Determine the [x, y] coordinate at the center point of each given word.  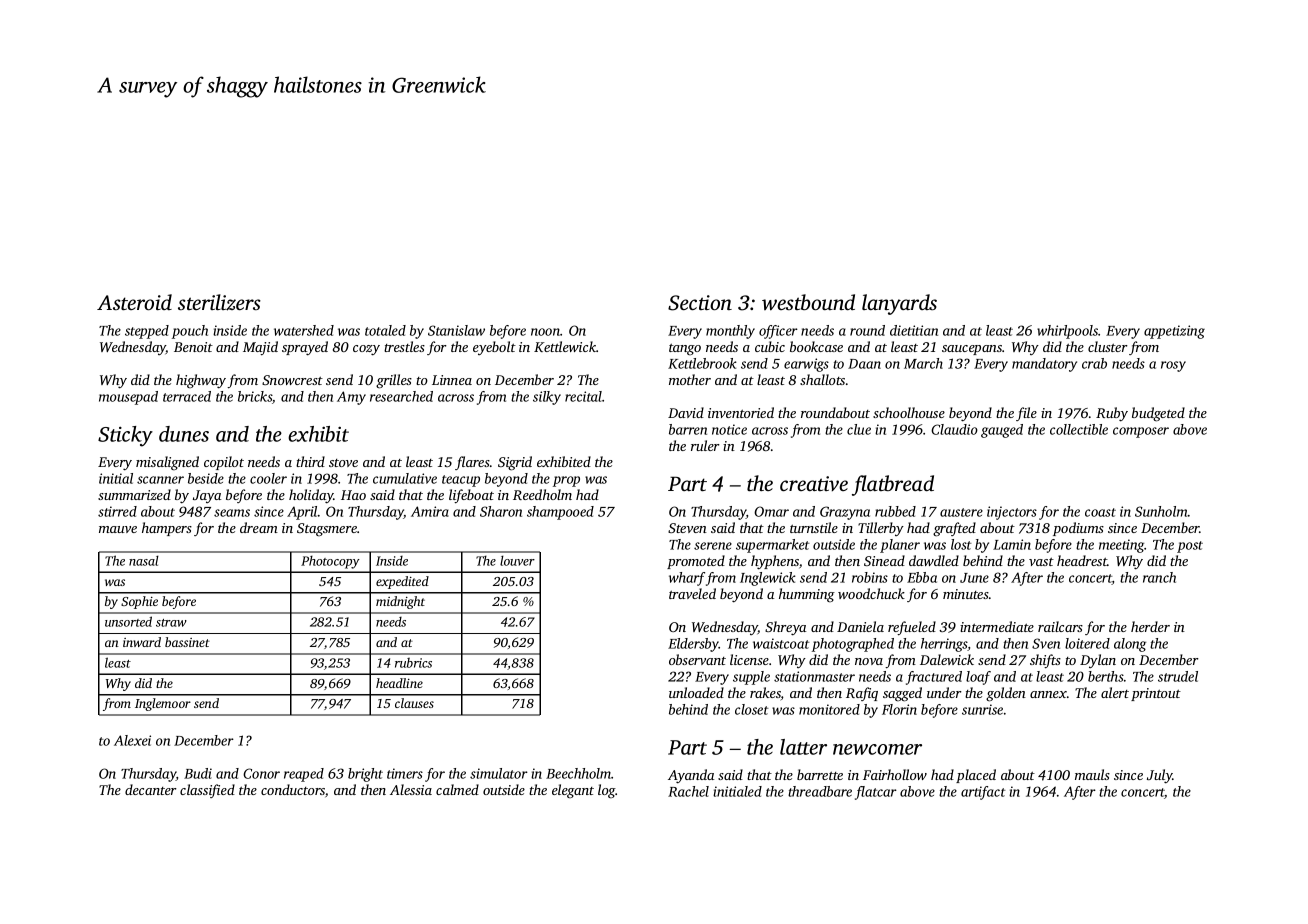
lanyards [899, 304]
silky [547, 398]
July [1160, 776]
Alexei [132, 740]
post [1190, 547]
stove [343, 463]
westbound [808, 302]
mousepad [128, 398]
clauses [414, 703]
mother [690, 379]
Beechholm [579, 773]
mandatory [1044, 365]
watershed [304, 330]
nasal [144, 560]
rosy [1173, 366]
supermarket [773, 546]
